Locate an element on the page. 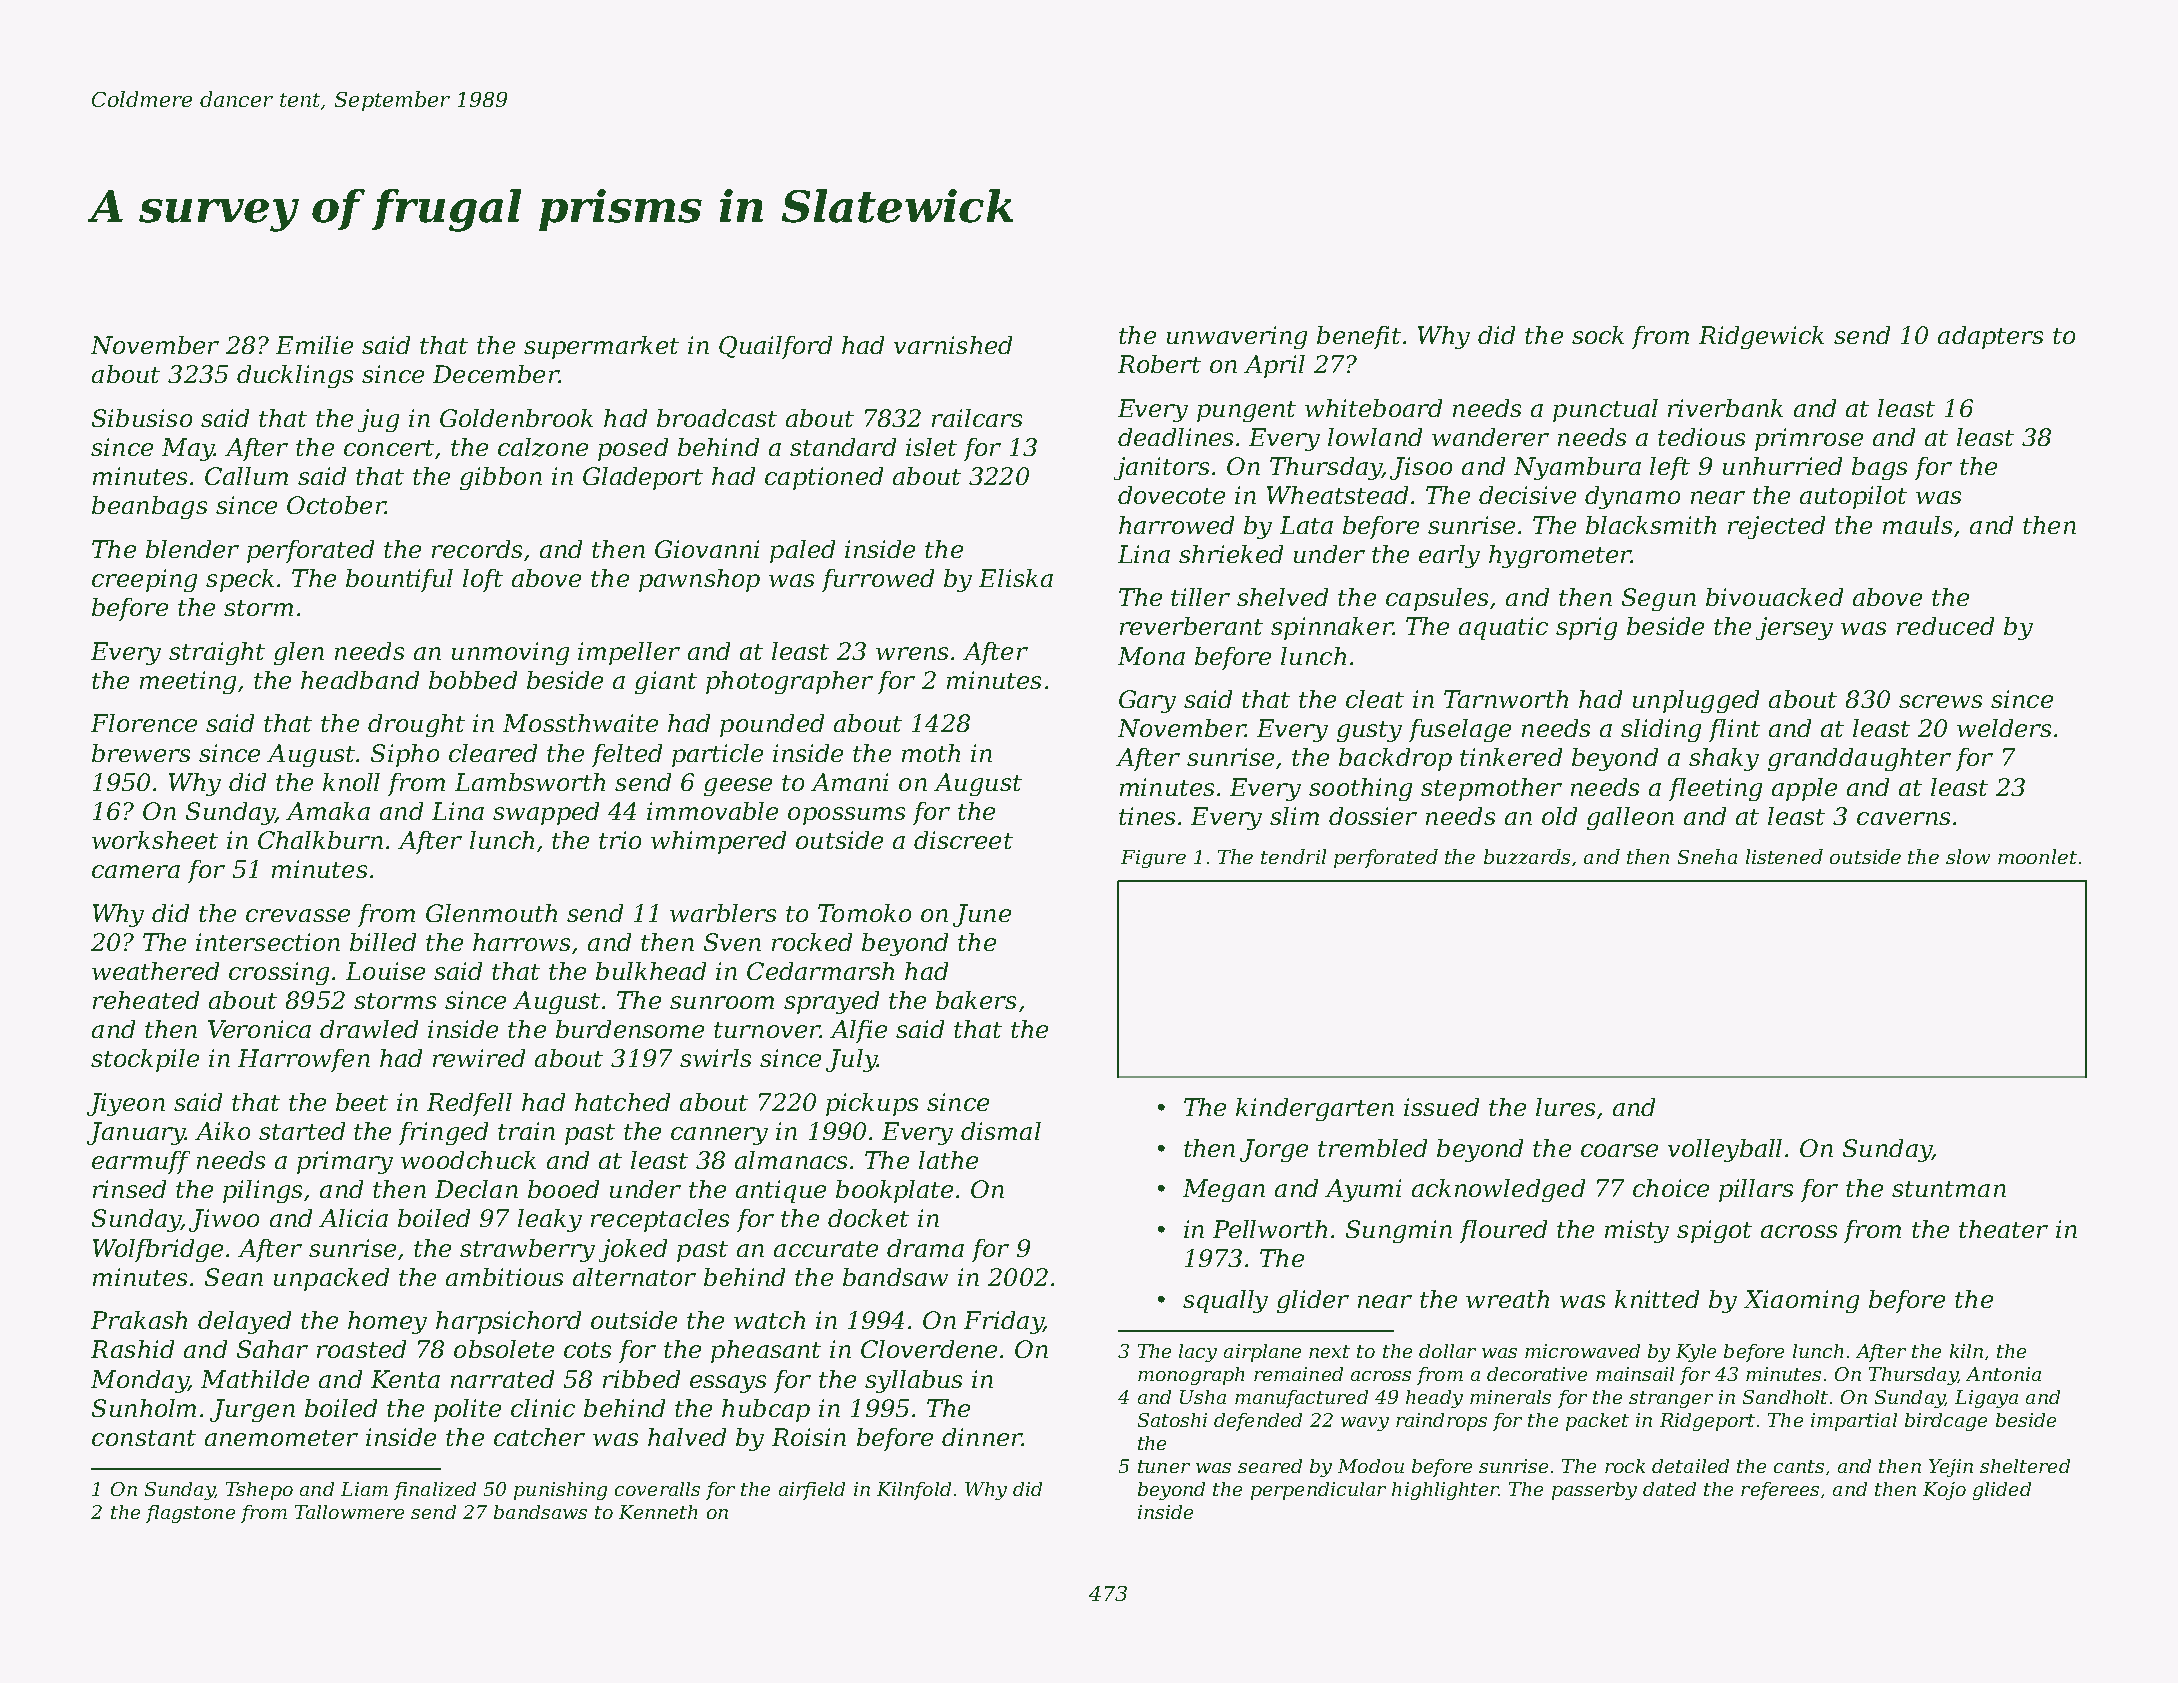 Image resolution: width=2178 pixels, height=1683 pixels. primrose is located at coordinates (1809, 439).
